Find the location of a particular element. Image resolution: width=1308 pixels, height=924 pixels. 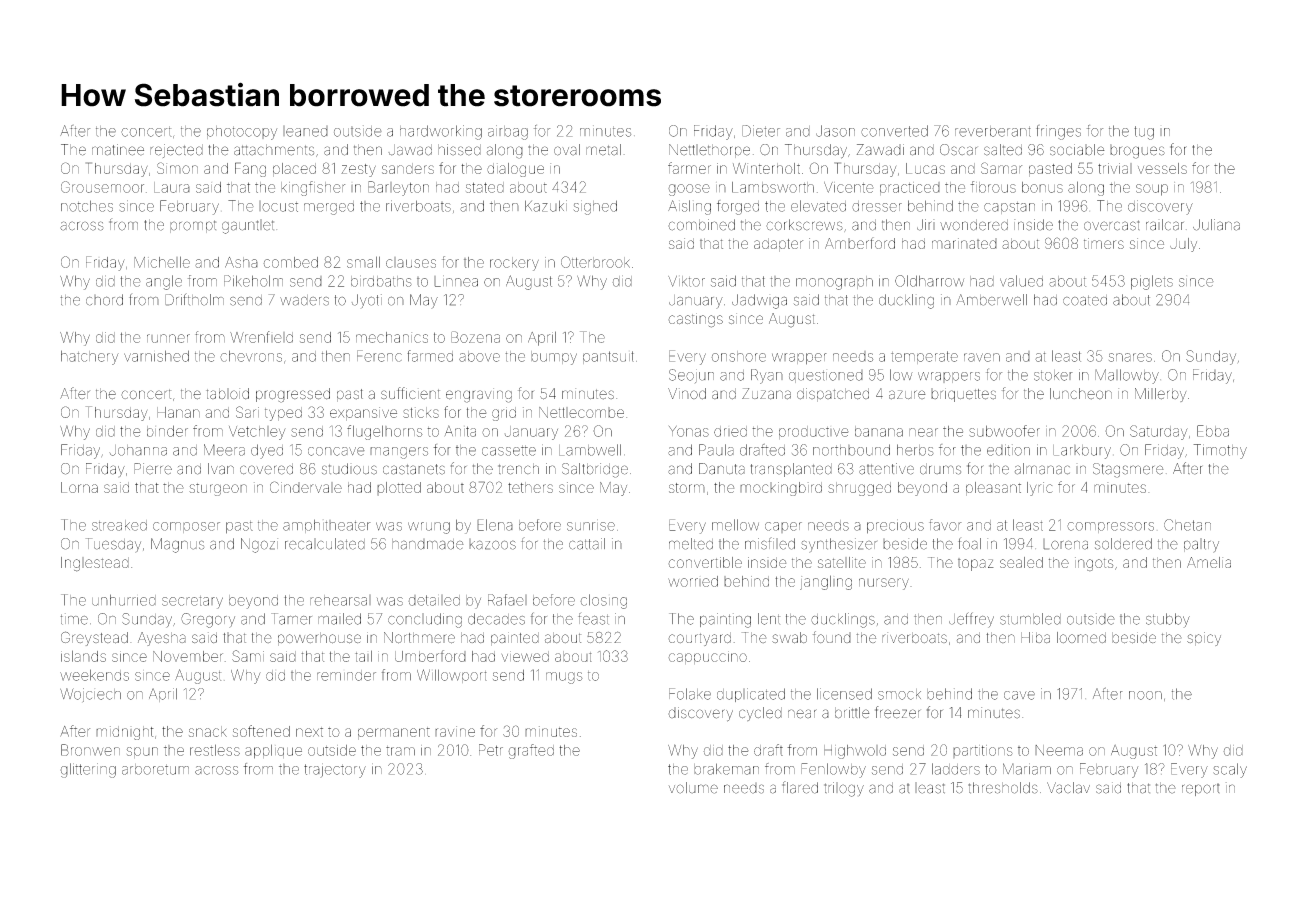

subwoofer is located at coordinates (1004, 431).
